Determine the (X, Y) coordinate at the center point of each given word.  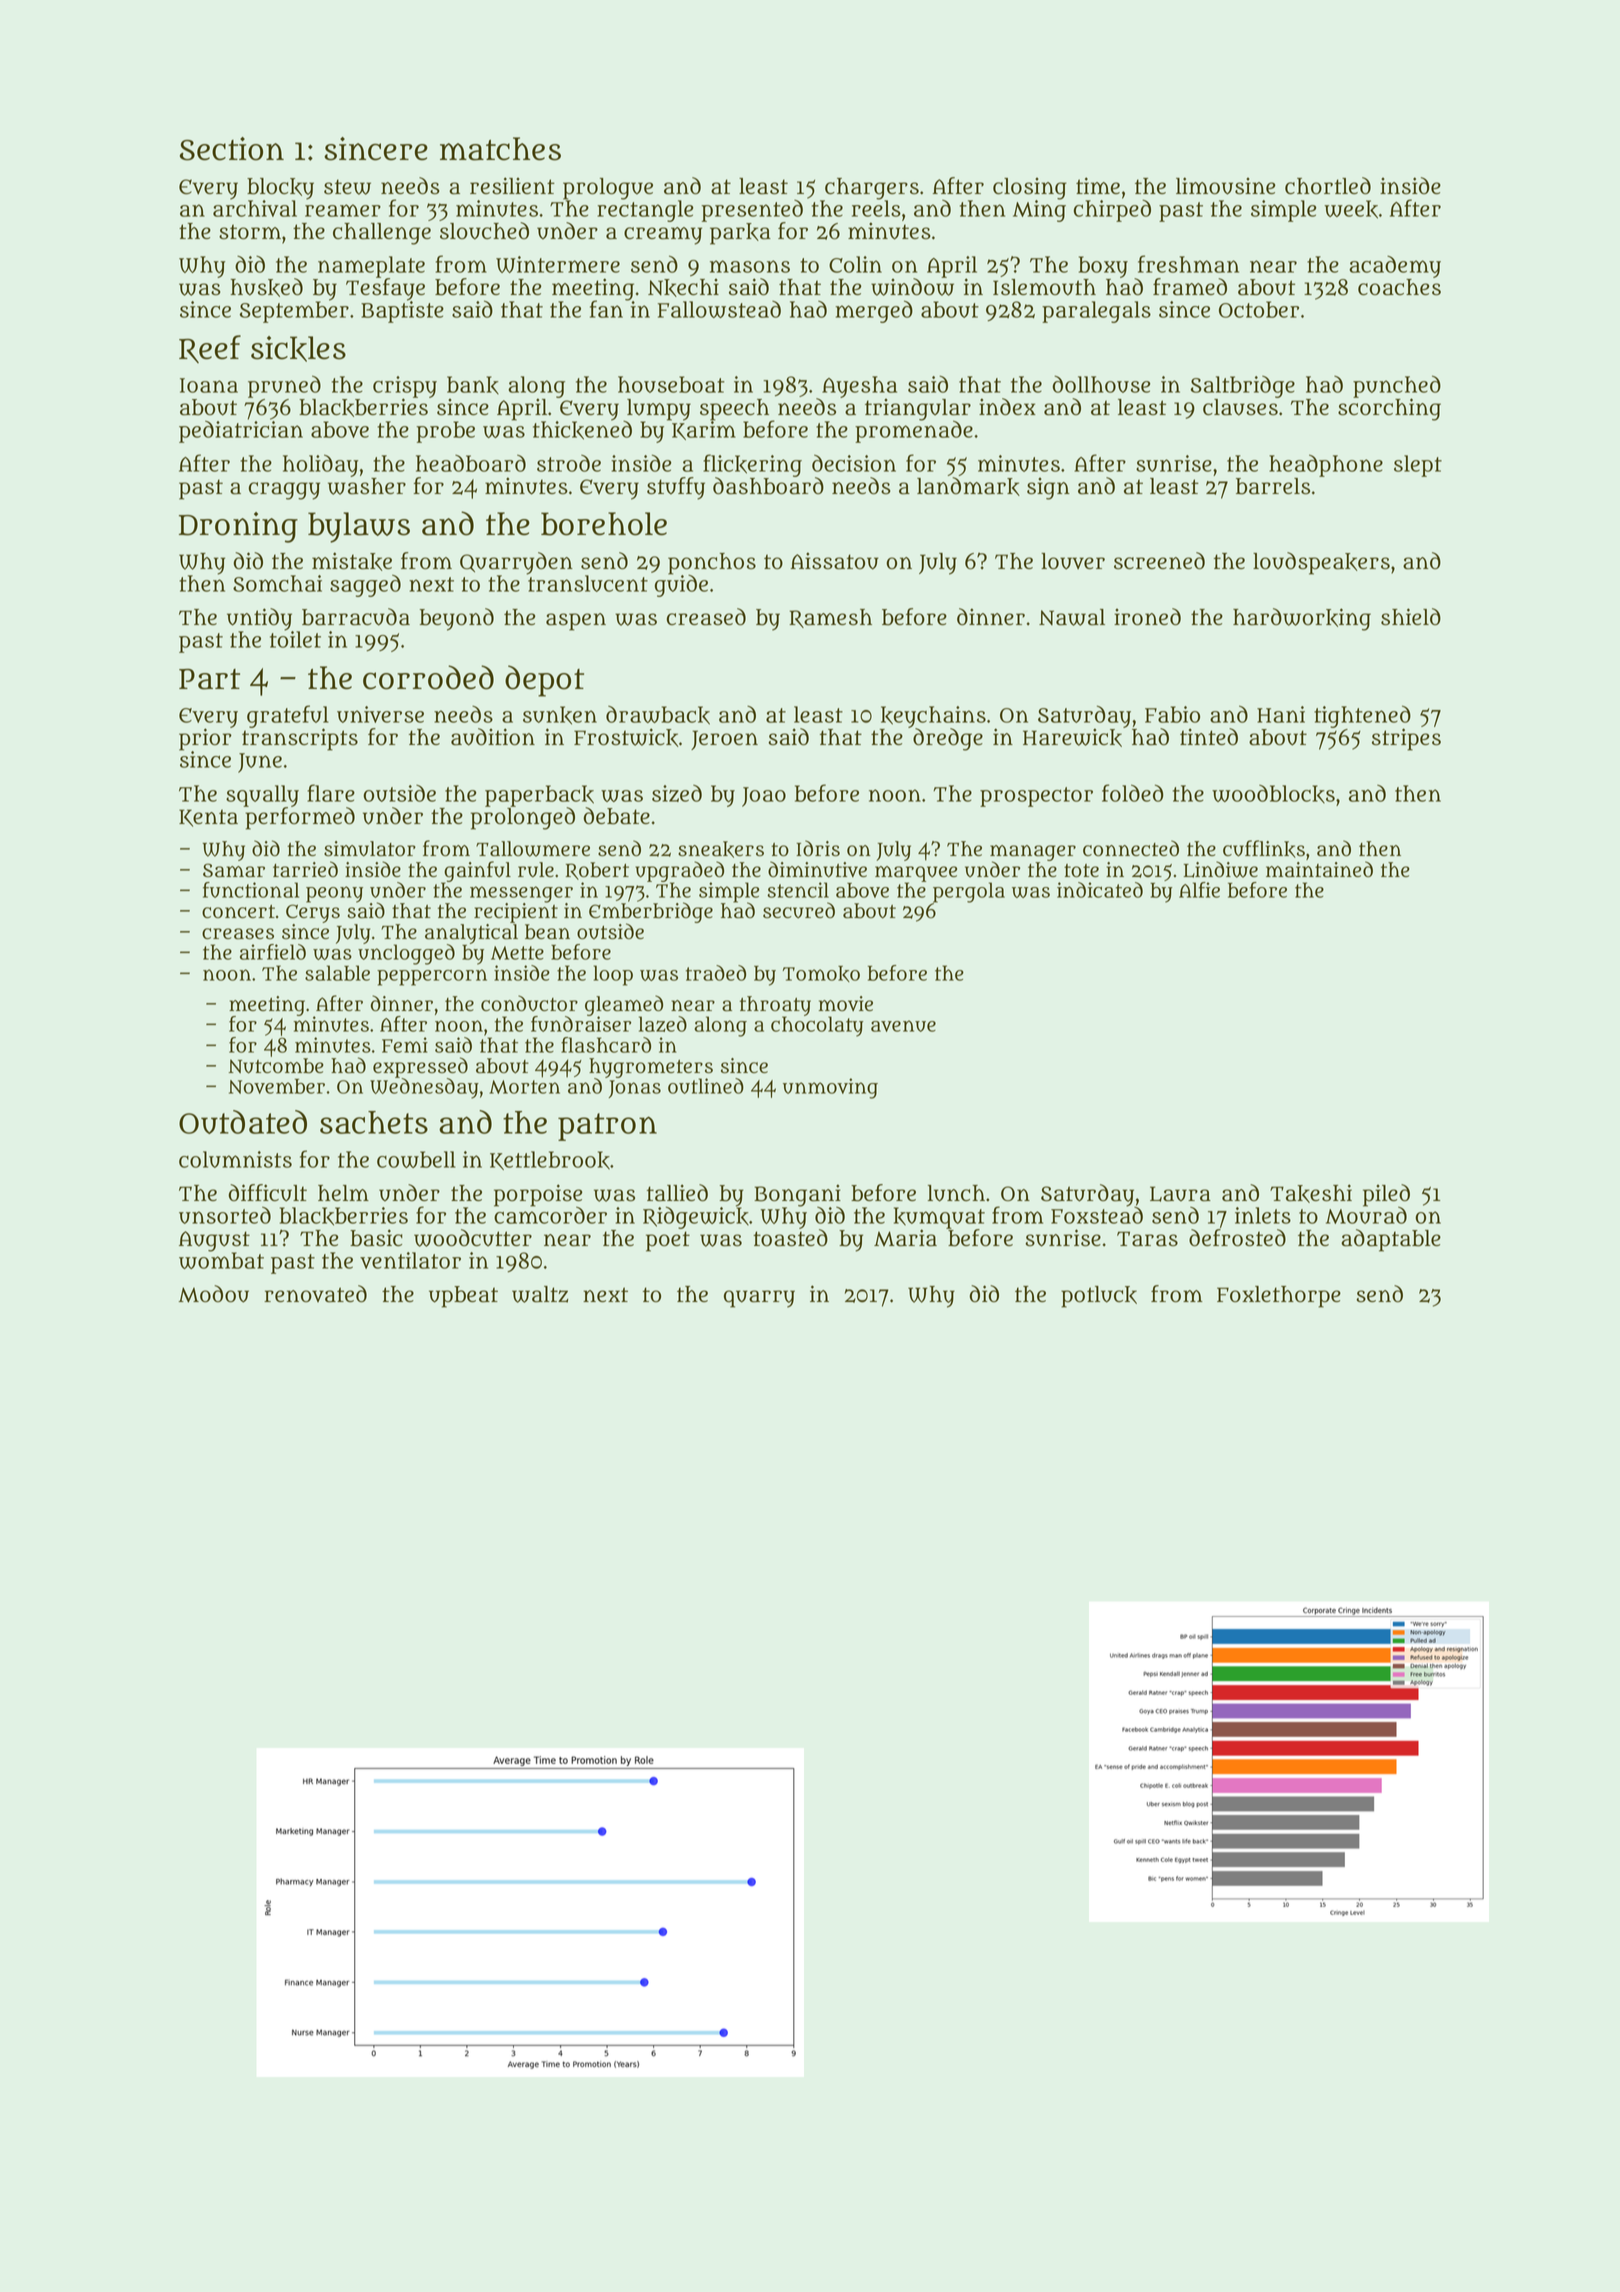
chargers (872, 189)
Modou (214, 1294)
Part (209, 679)
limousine (1225, 186)
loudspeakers (1321, 563)
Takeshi (1311, 1193)
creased (706, 617)
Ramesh (830, 618)
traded (716, 973)
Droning (238, 527)
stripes (1406, 739)
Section (232, 149)
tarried (305, 869)
